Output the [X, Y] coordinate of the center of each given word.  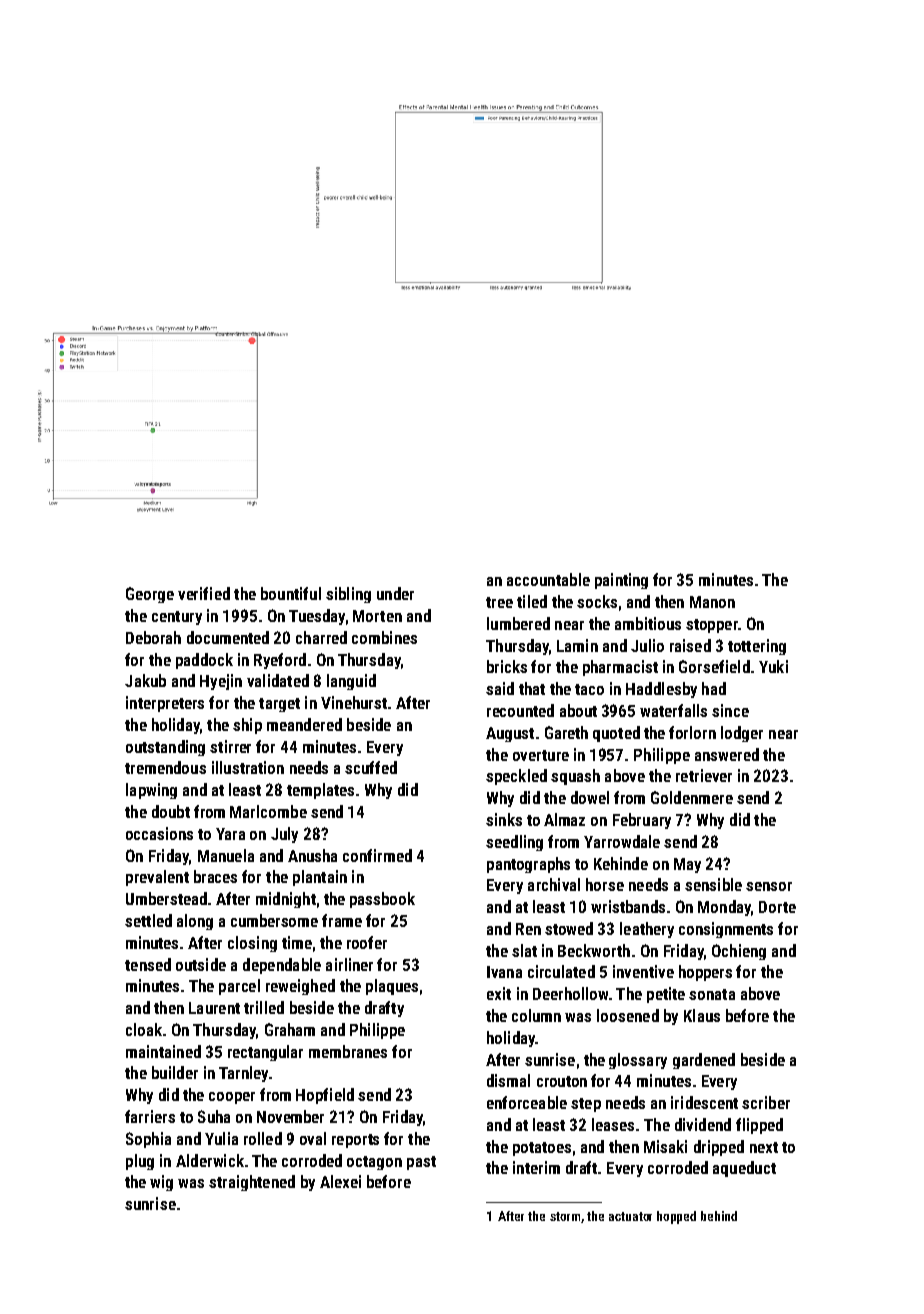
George [150, 595]
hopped [676, 1217]
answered [727, 754]
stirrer [230, 746]
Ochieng [739, 952]
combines [384, 637]
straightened [252, 1183]
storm [565, 1216]
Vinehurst [354, 702]
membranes [348, 1051]
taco [589, 689]
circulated [561, 971]
